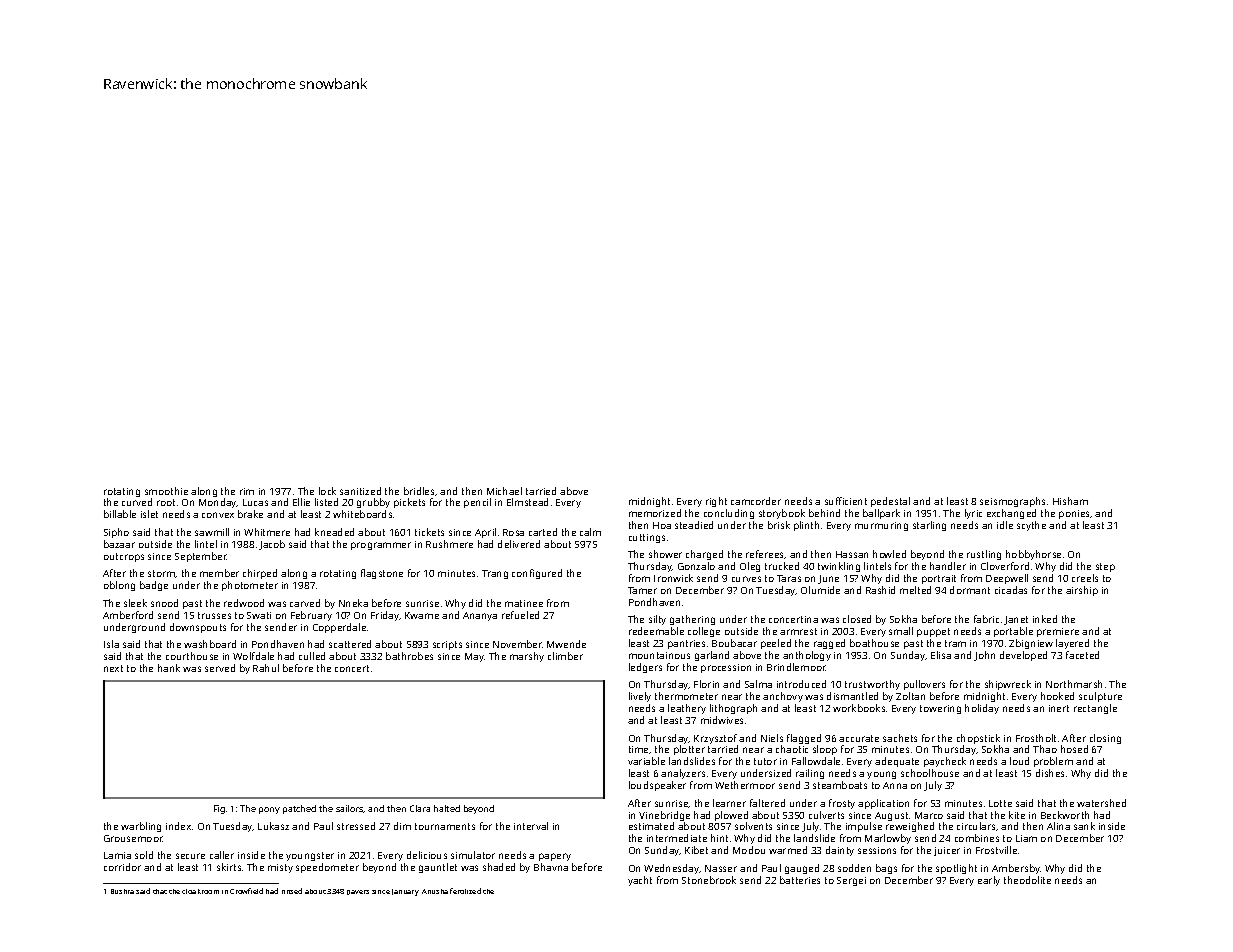  Describe the element at coordinates (266, 668) in the page. I see `Rahul` at that location.
